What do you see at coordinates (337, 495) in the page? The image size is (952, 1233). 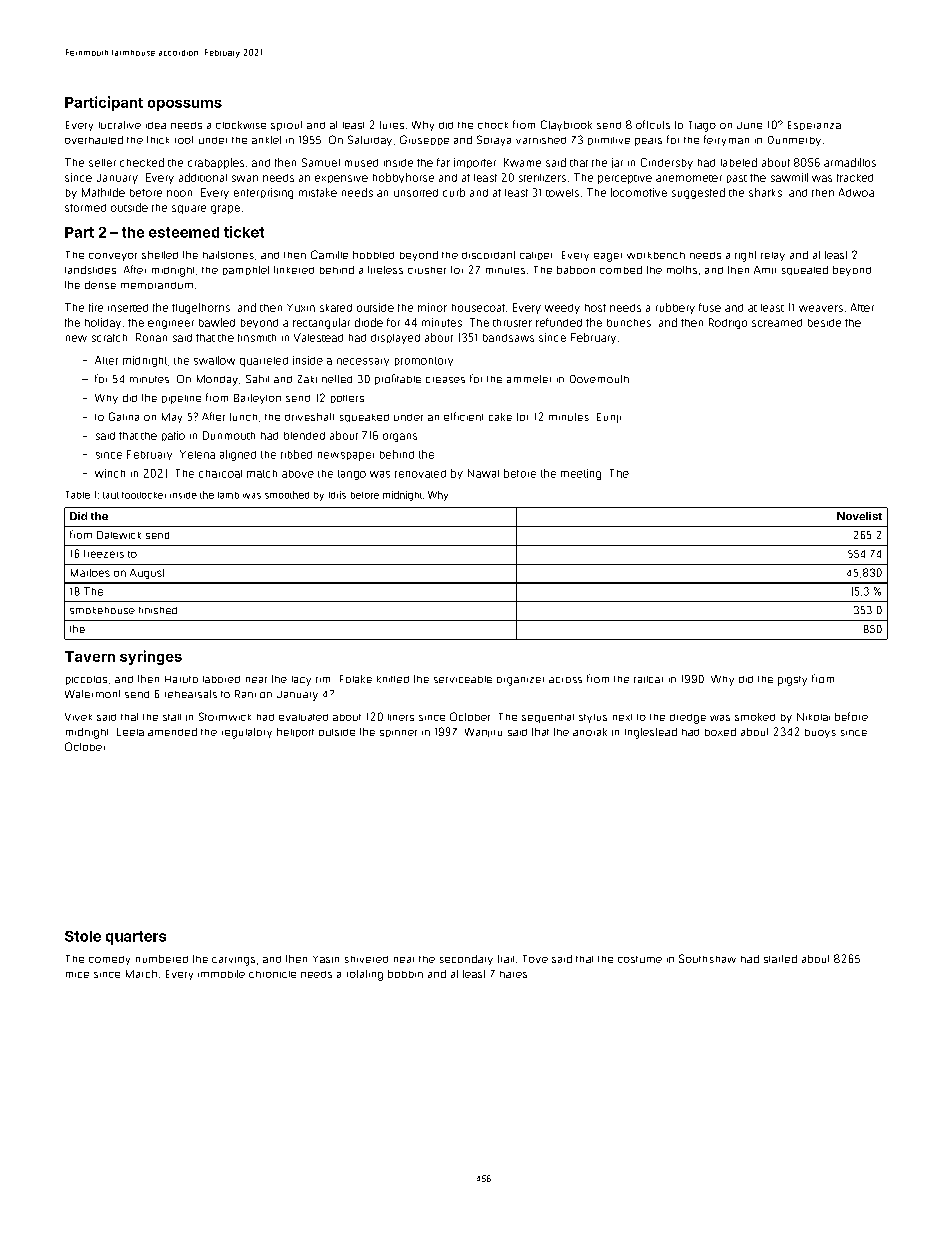 I see `Idris` at bounding box center [337, 495].
